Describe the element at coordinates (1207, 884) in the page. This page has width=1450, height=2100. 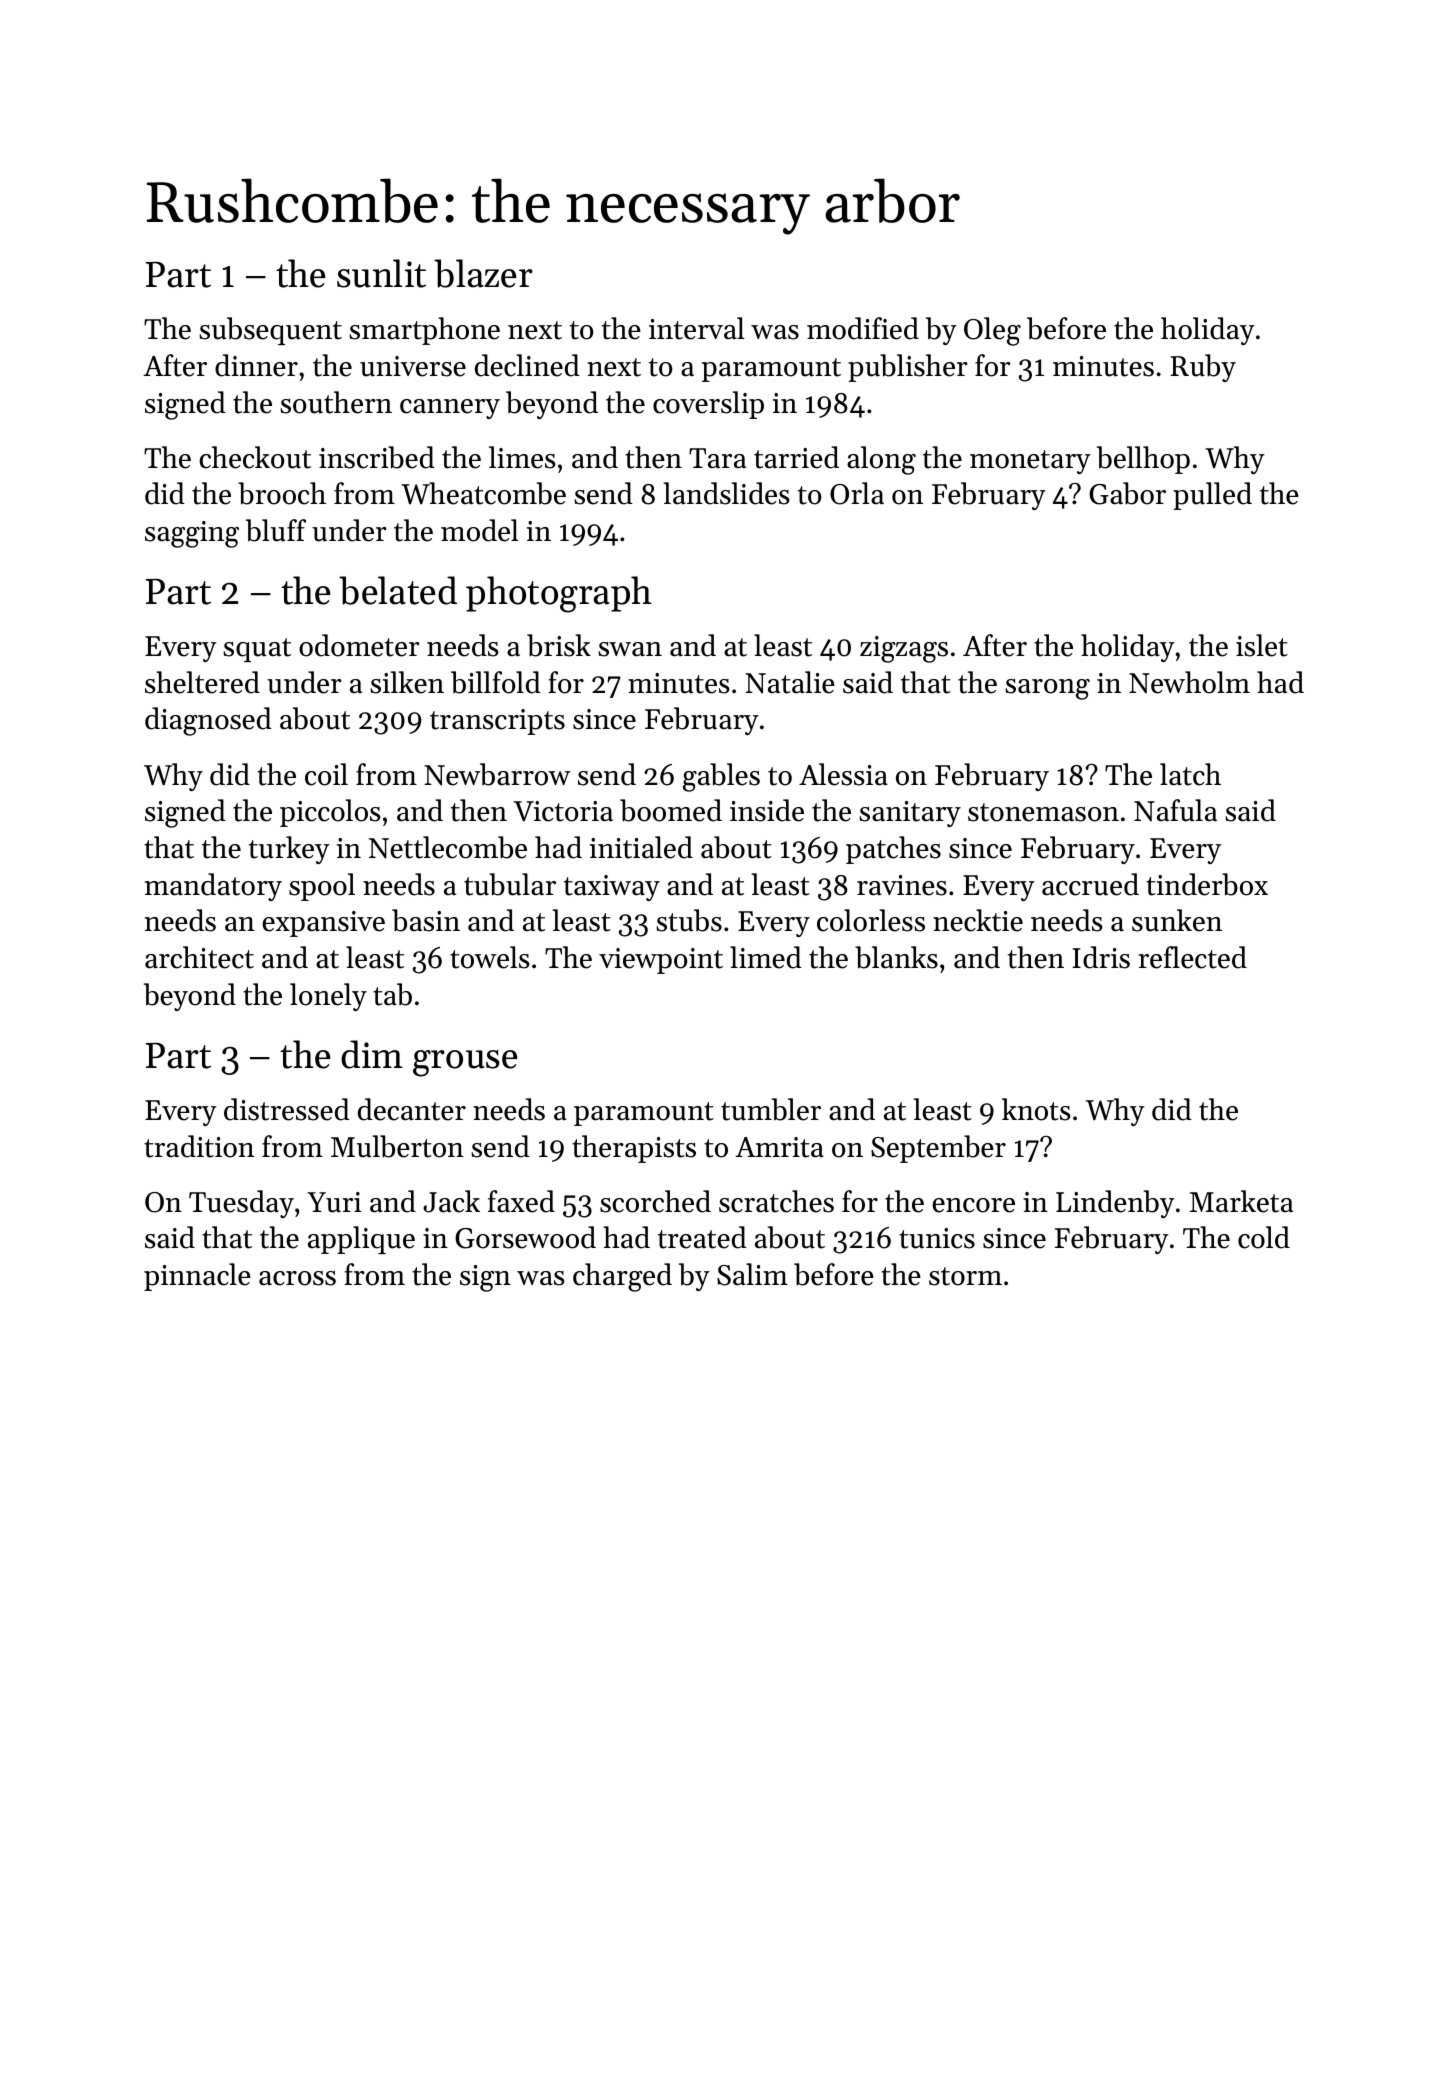
I see `tinderbox` at that location.
